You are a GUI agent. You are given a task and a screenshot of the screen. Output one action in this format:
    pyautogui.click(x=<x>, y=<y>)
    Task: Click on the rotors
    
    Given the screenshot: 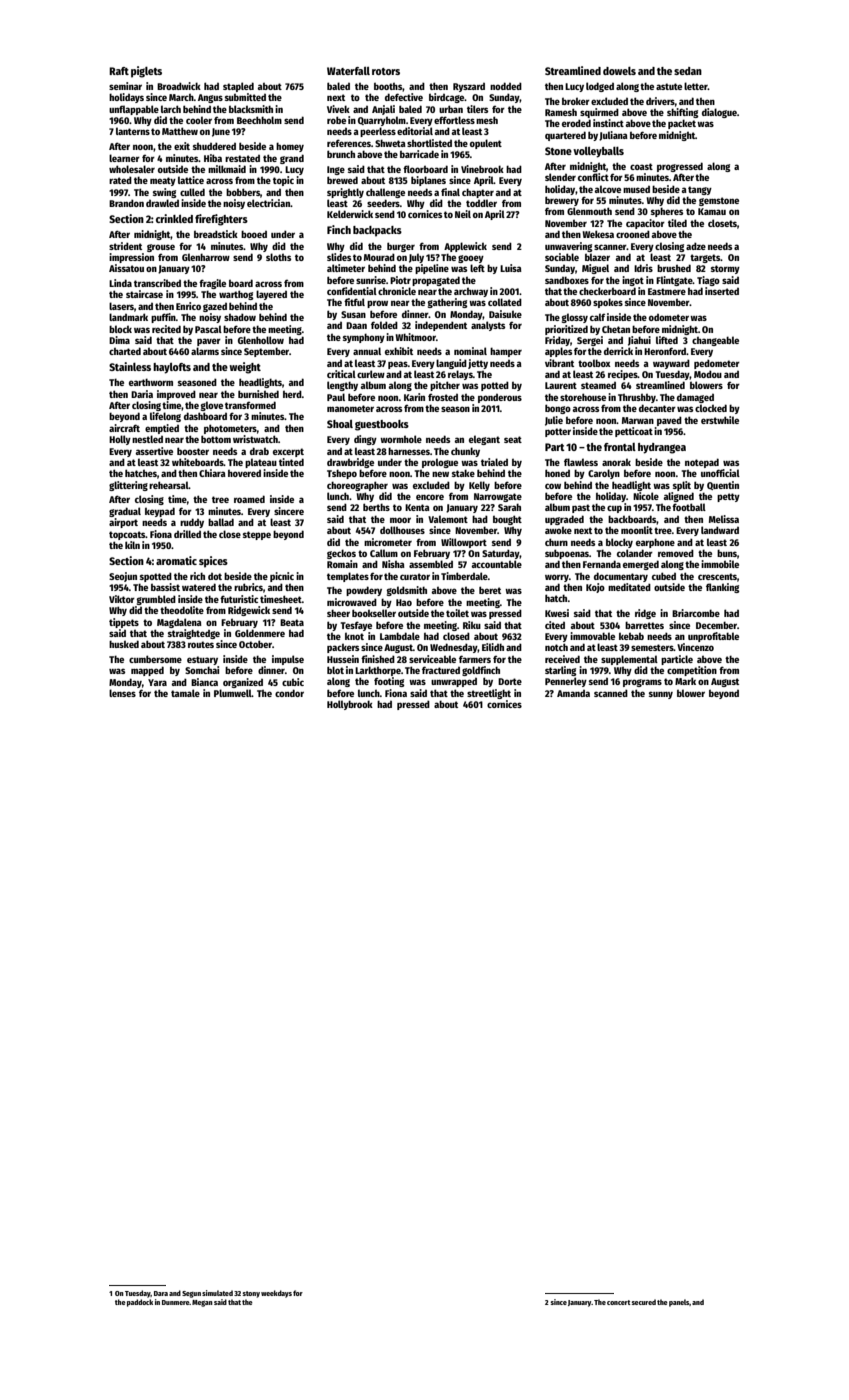 What is the action you would take?
    pyautogui.click(x=386, y=71)
